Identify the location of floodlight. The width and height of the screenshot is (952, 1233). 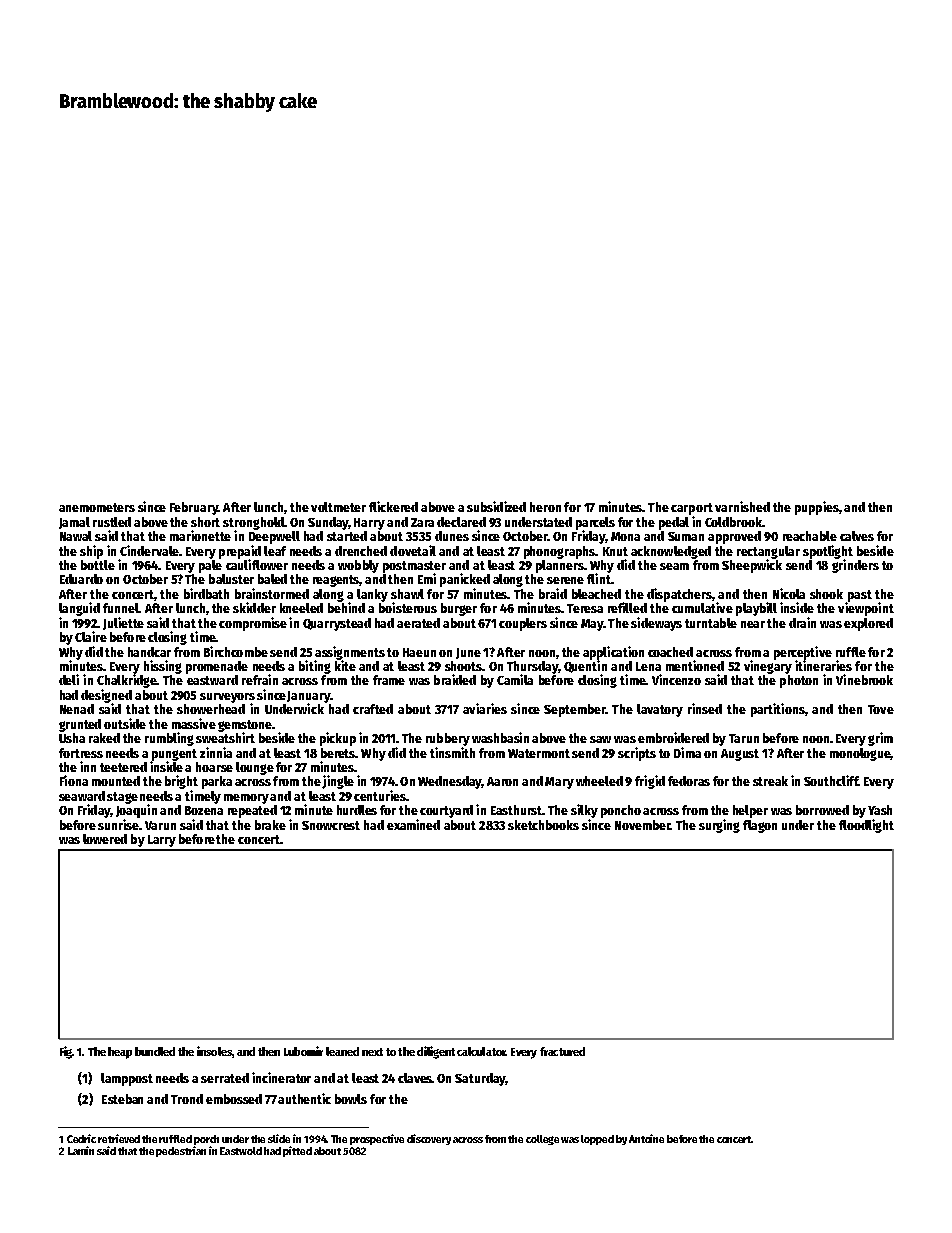
(866, 826).
